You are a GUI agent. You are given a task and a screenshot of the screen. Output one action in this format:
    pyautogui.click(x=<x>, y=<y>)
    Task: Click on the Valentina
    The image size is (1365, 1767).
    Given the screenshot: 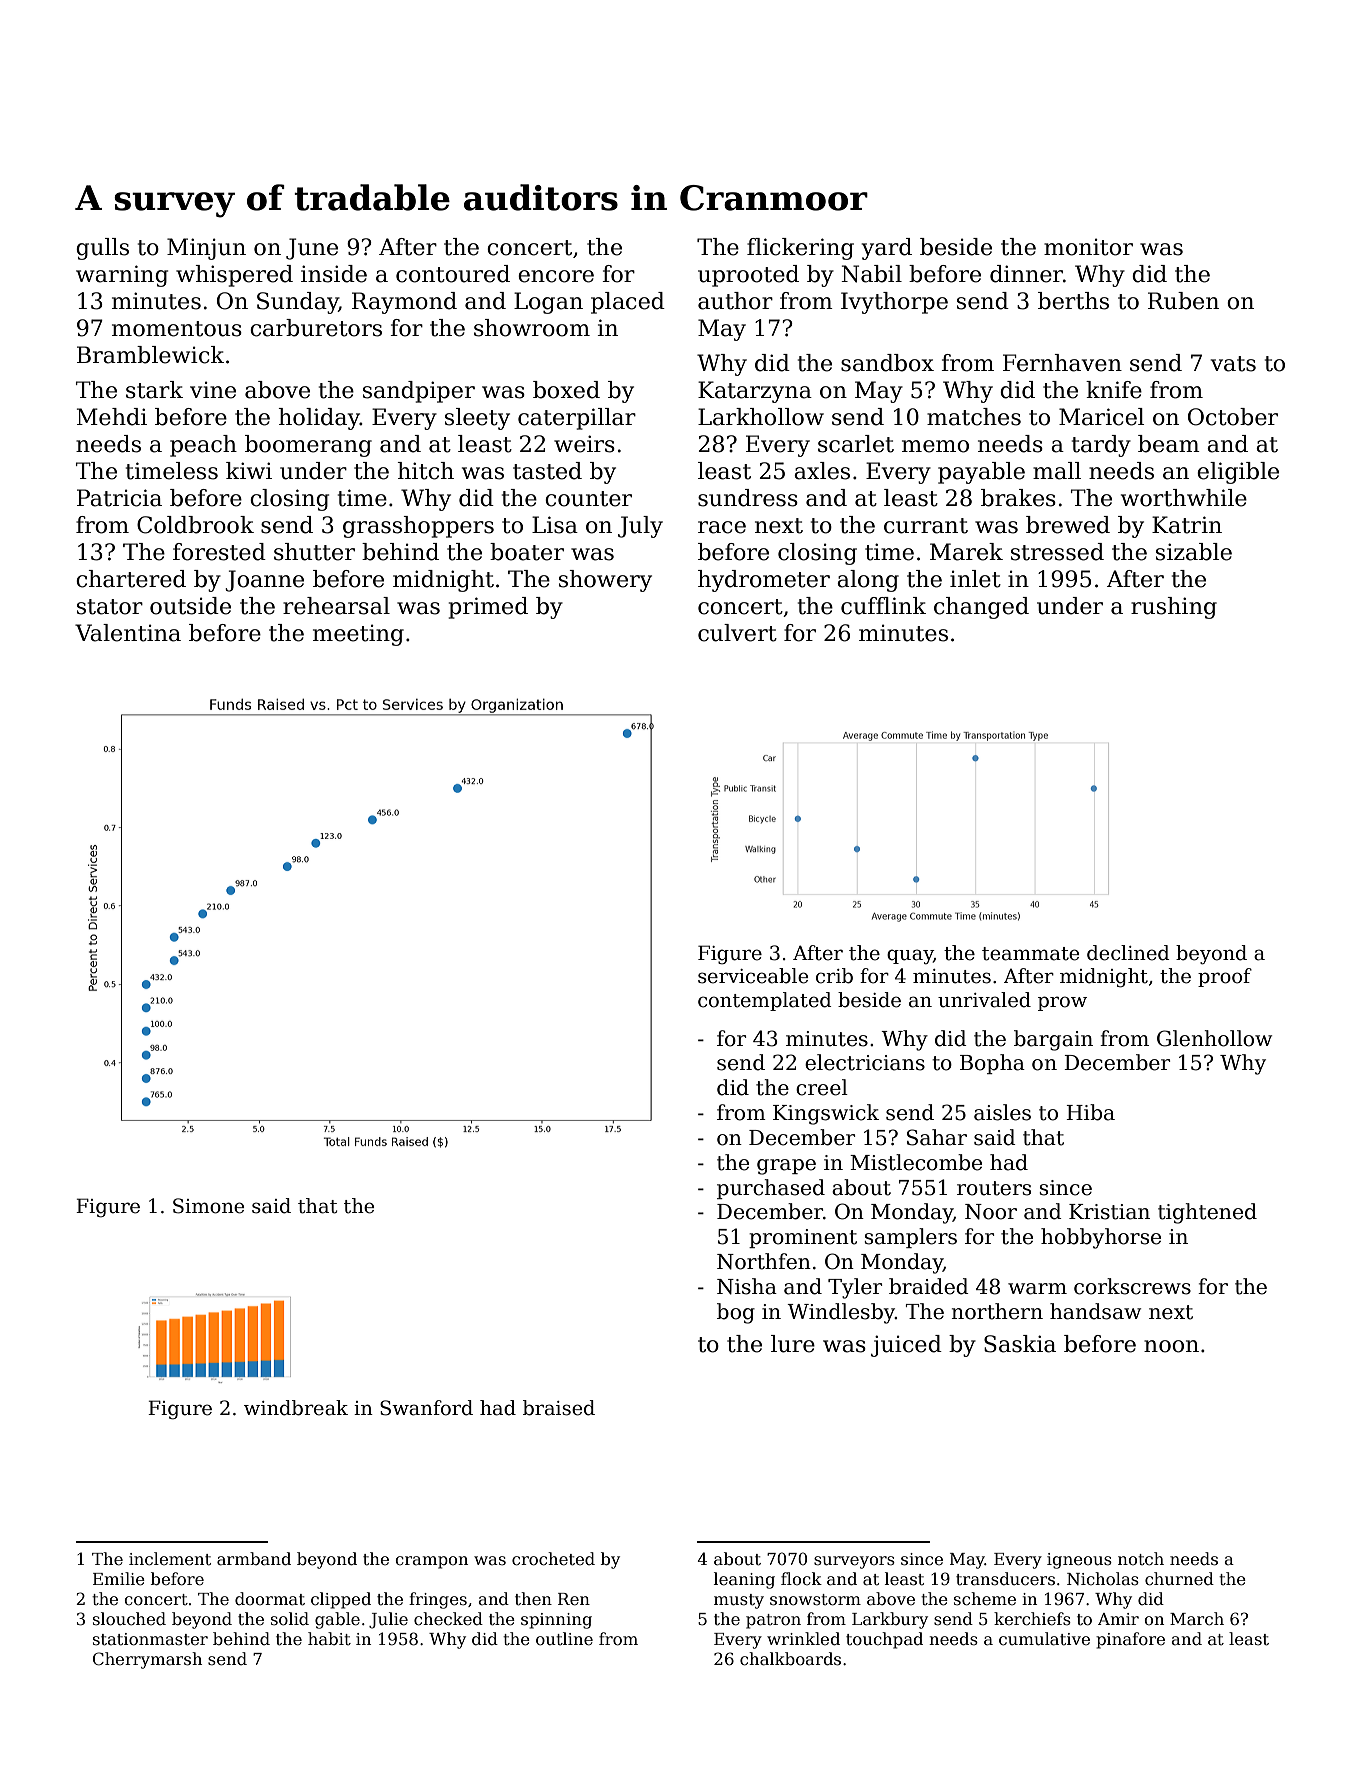 What is the action you would take?
    pyautogui.click(x=128, y=633)
